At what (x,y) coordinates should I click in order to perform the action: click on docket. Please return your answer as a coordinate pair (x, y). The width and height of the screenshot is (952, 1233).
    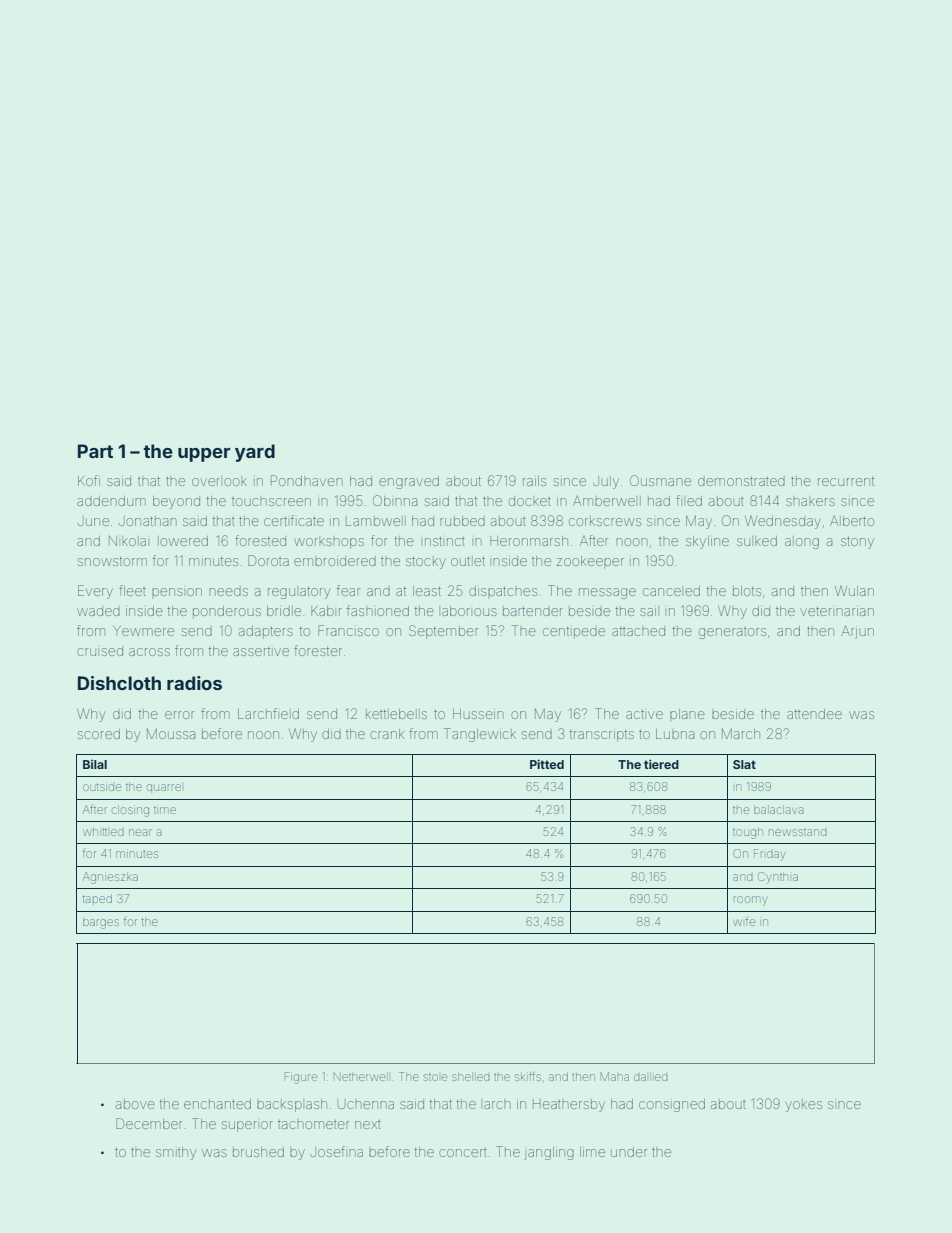
    Looking at the image, I should click on (530, 501).
